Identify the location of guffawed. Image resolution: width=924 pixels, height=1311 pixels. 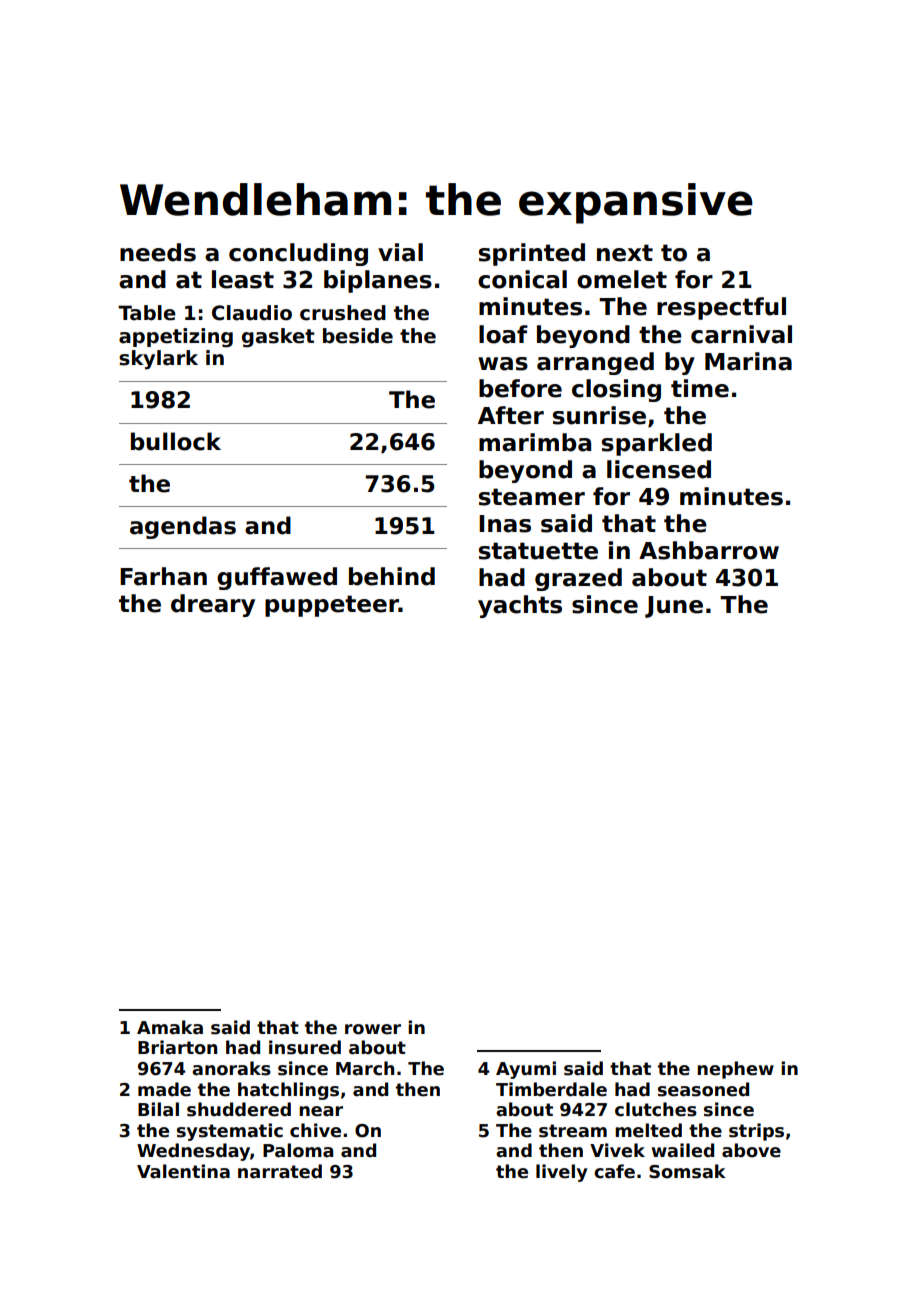
(277, 578).
